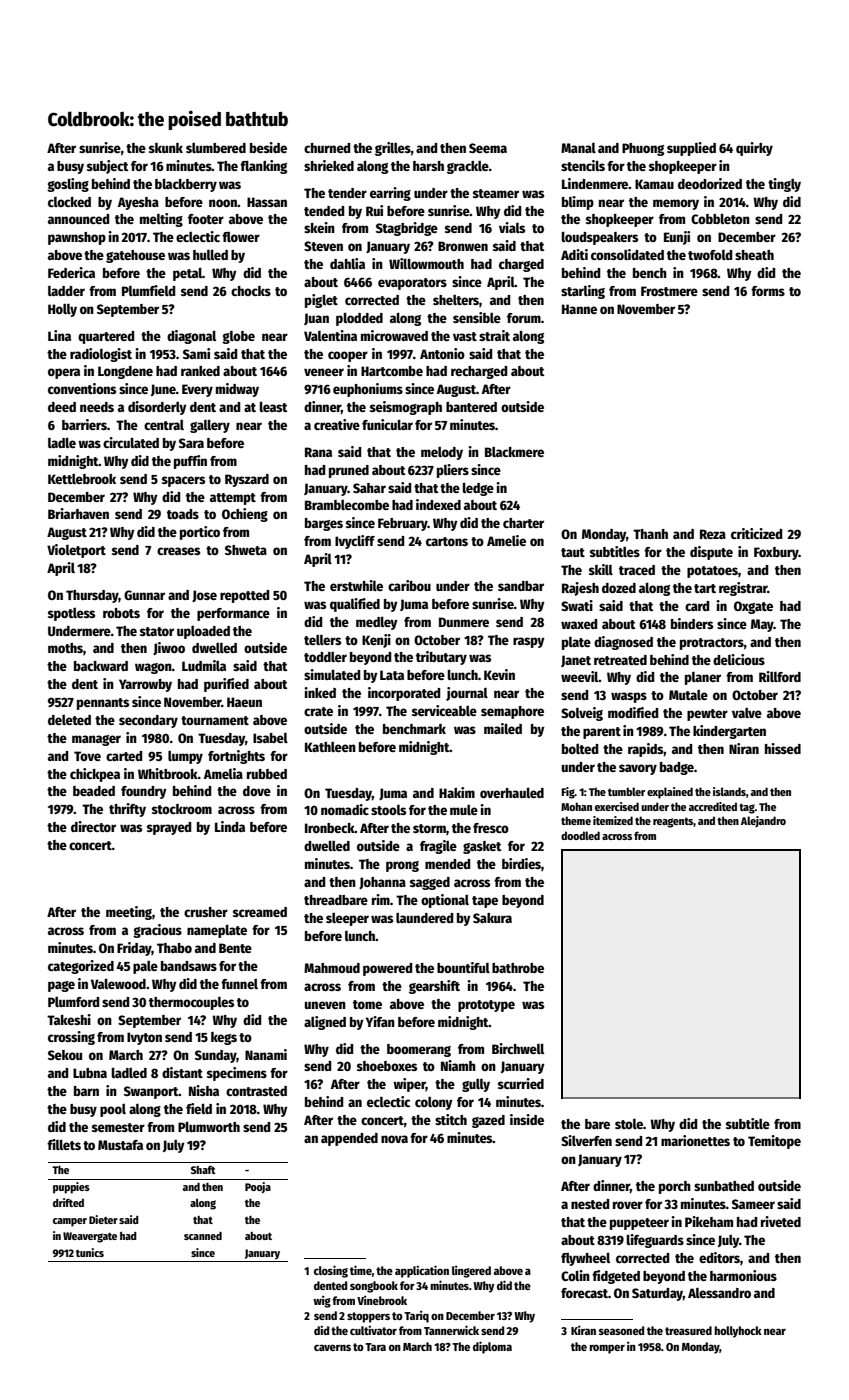 This document has height=1400, width=849. What do you see at coordinates (390, 194) in the document?
I see `earring` at bounding box center [390, 194].
